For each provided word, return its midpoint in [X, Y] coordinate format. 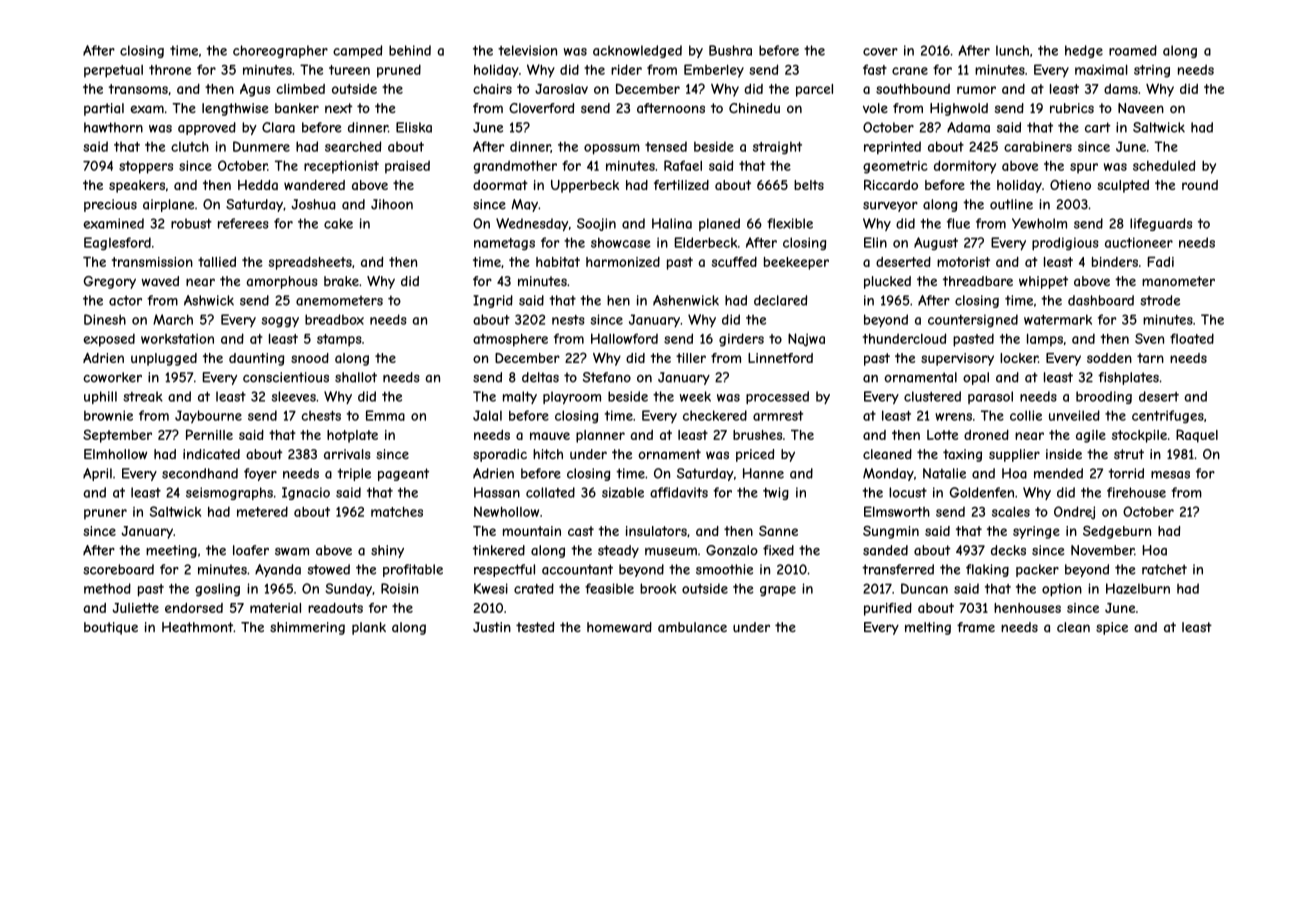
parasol [990, 397]
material [275, 608]
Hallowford [624, 338]
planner [600, 436]
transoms [138, 89]
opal [976, 378]
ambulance [692, 627]
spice [1112, 628]
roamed [1133, 50]
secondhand [200, 473]
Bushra [730, 50]
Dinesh [105, 319]
